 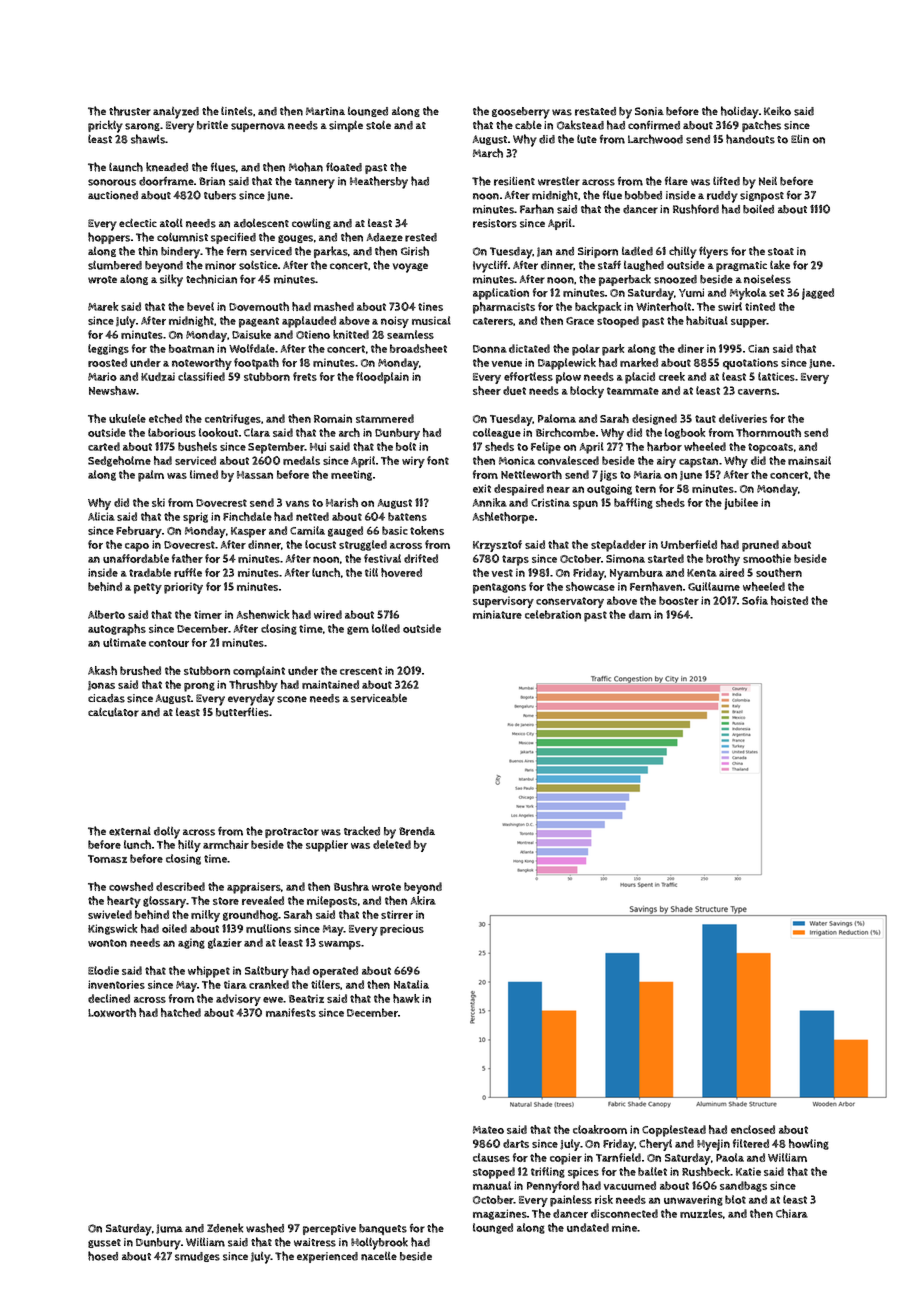 I want to click on calculator, so click(x=113, y=712).
